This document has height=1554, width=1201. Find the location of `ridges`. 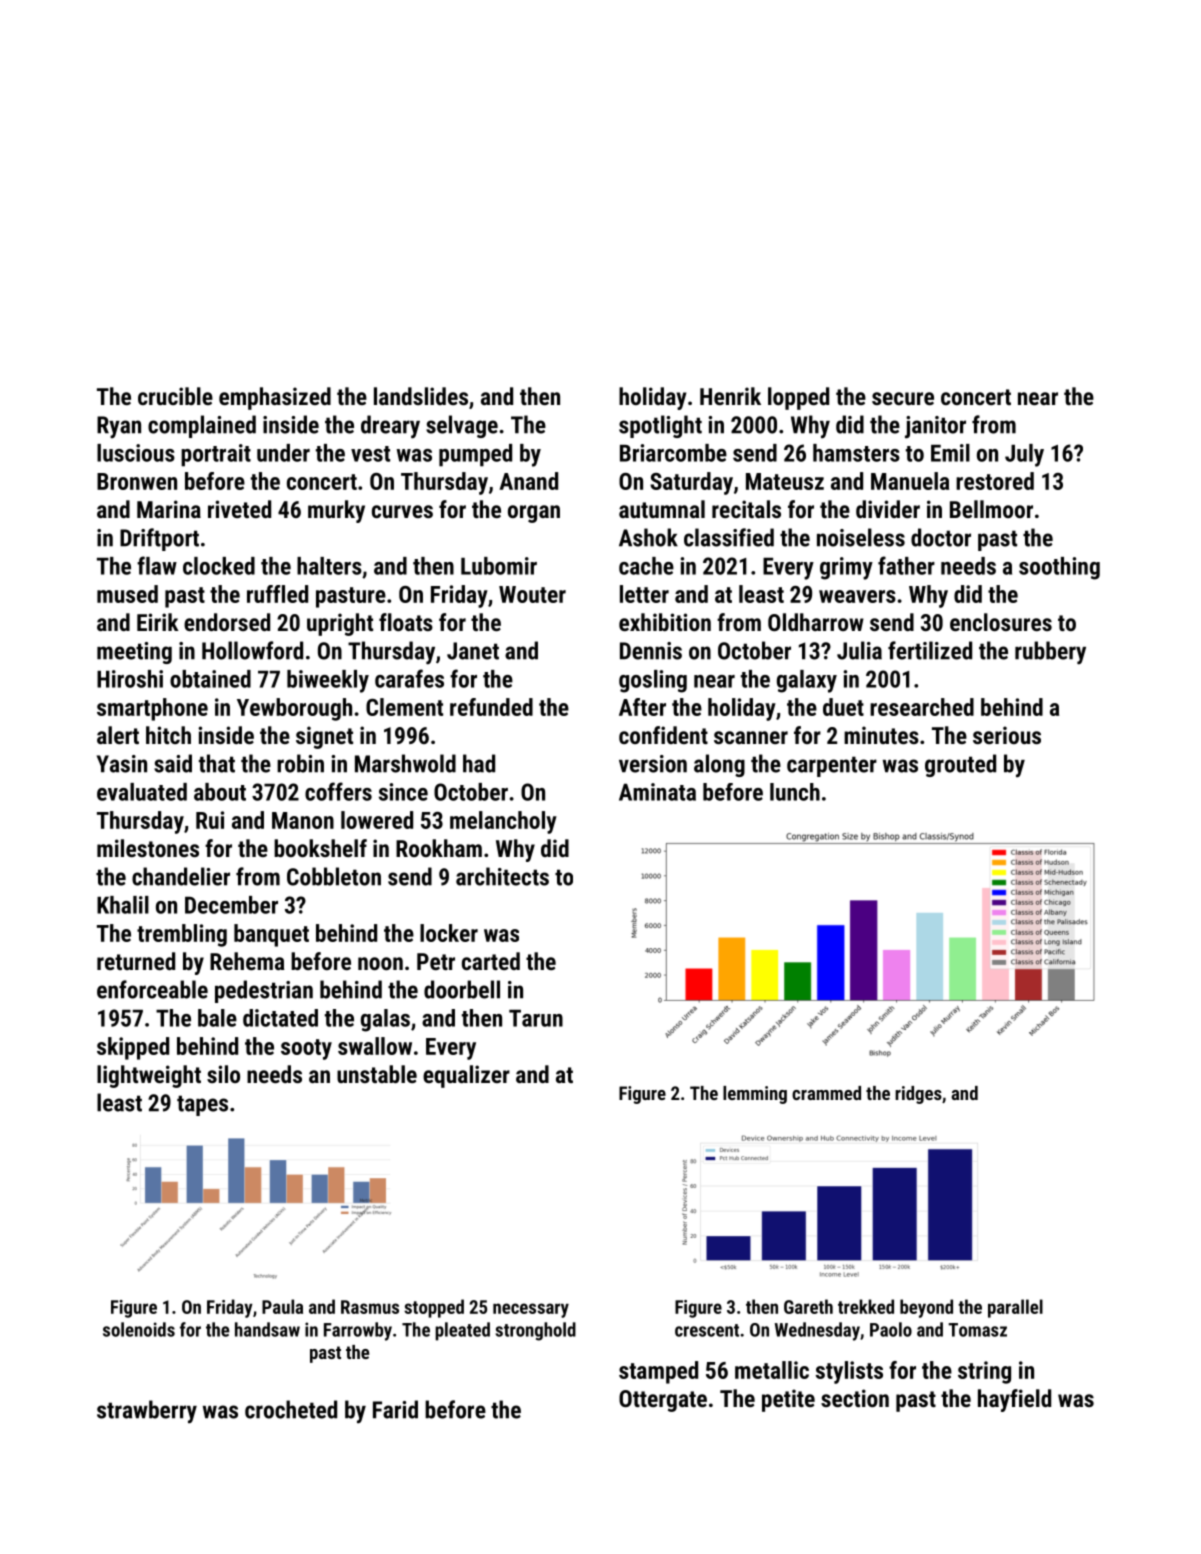

ridges is located at coordinates (918, 1095).
